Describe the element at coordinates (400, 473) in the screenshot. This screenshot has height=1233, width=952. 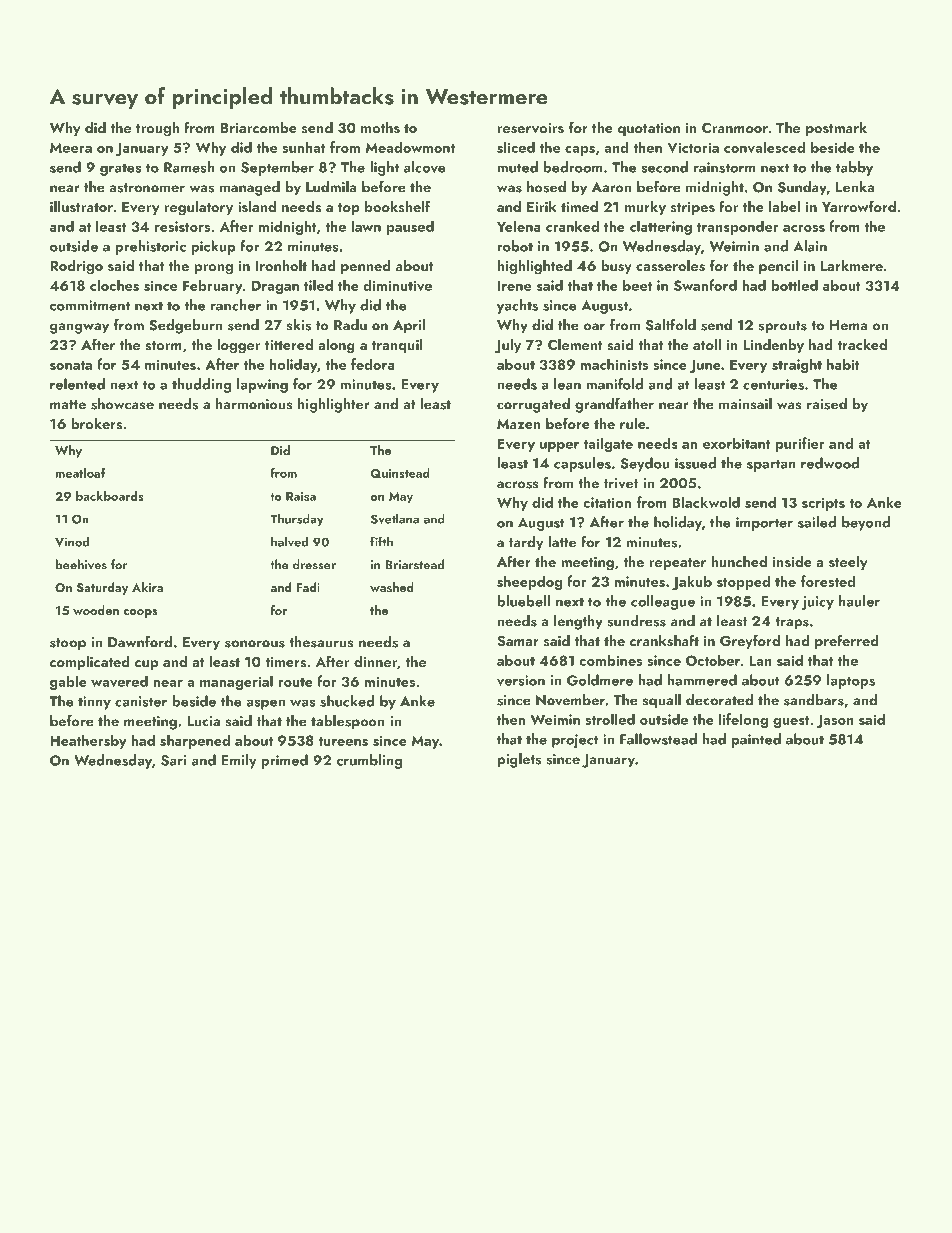
I see `Quinstead` at that location.
